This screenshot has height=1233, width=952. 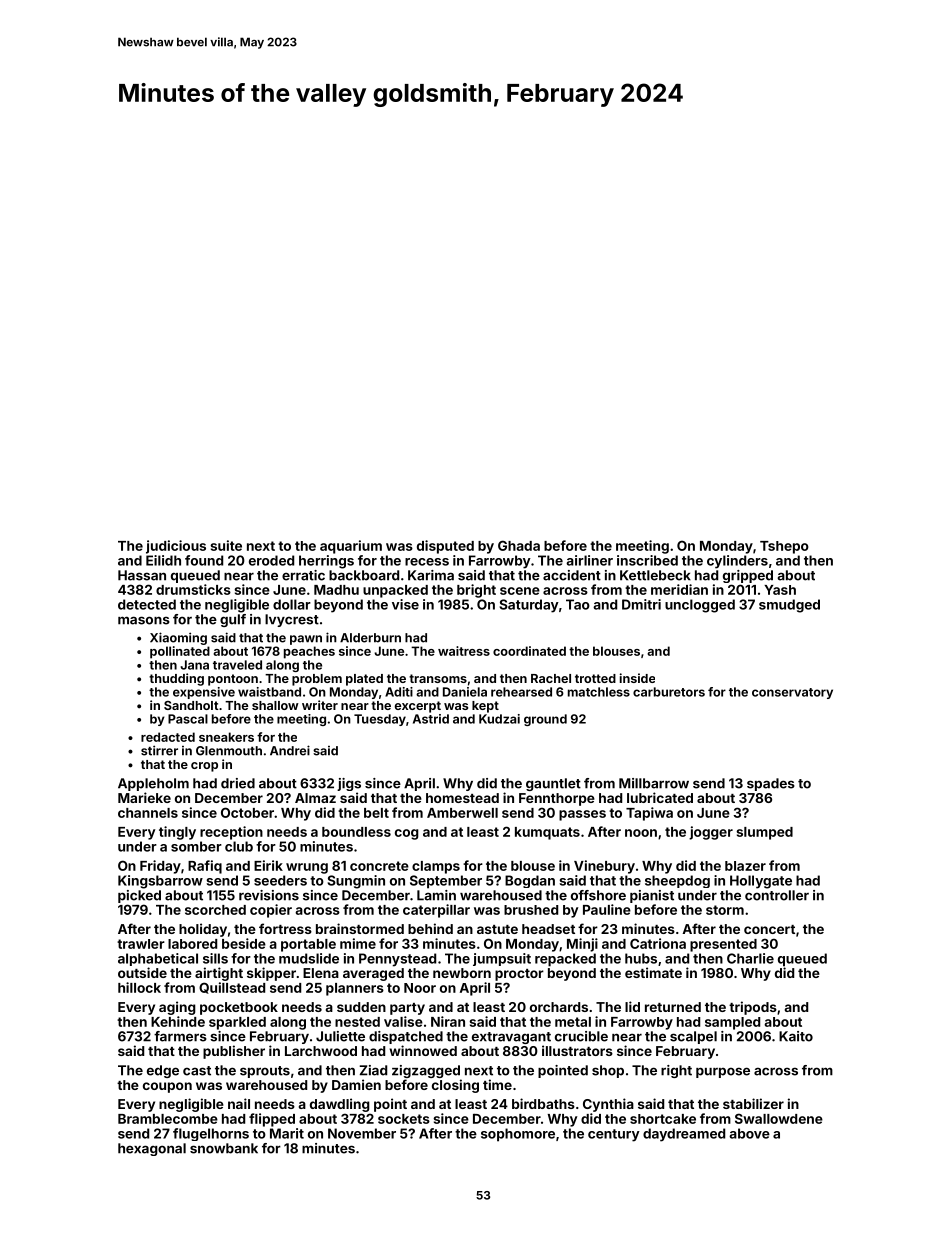 I want to click on October, so click(x=247, y=812).
